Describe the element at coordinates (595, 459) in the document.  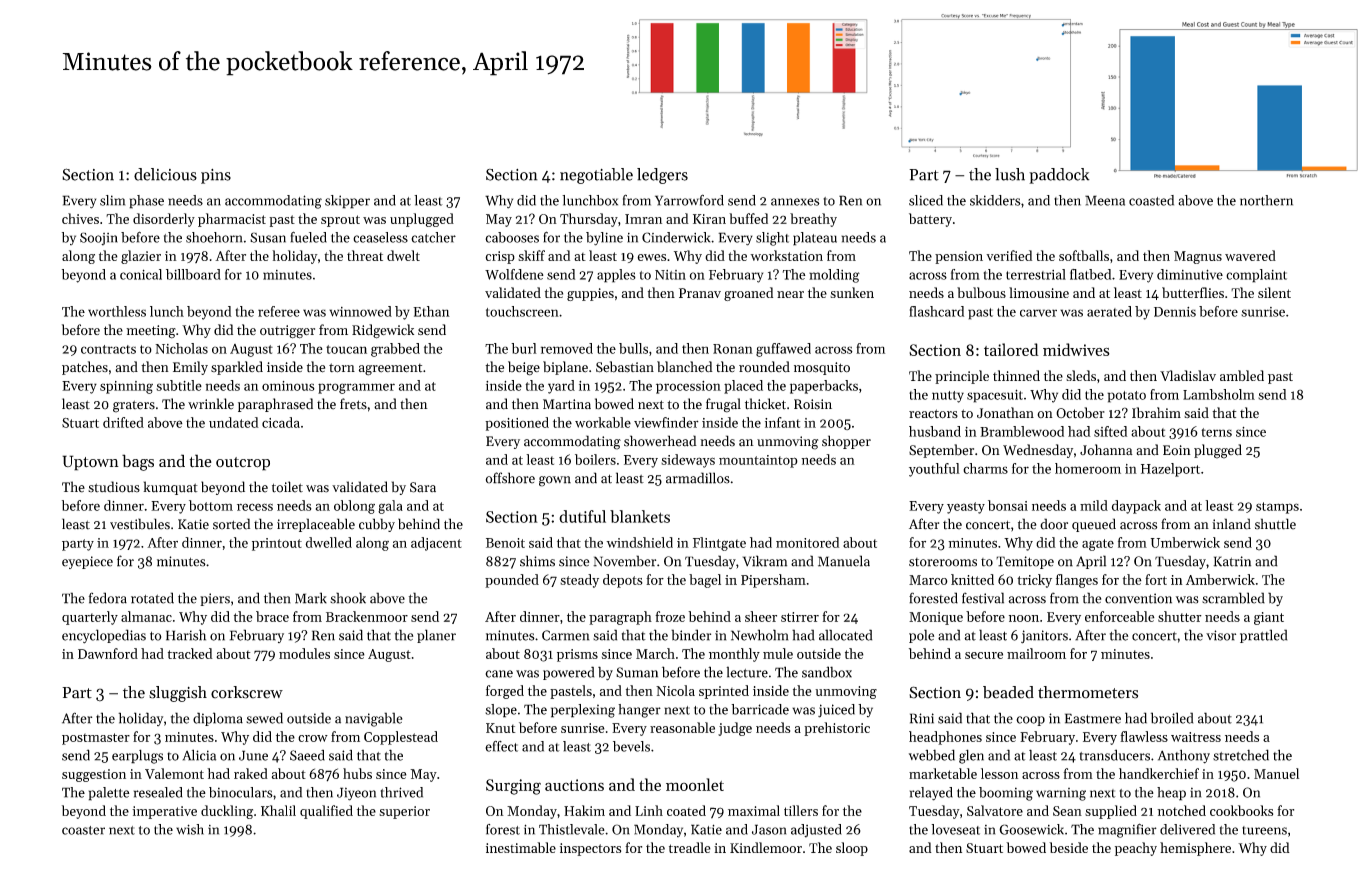
I see `boilers` at that location.
